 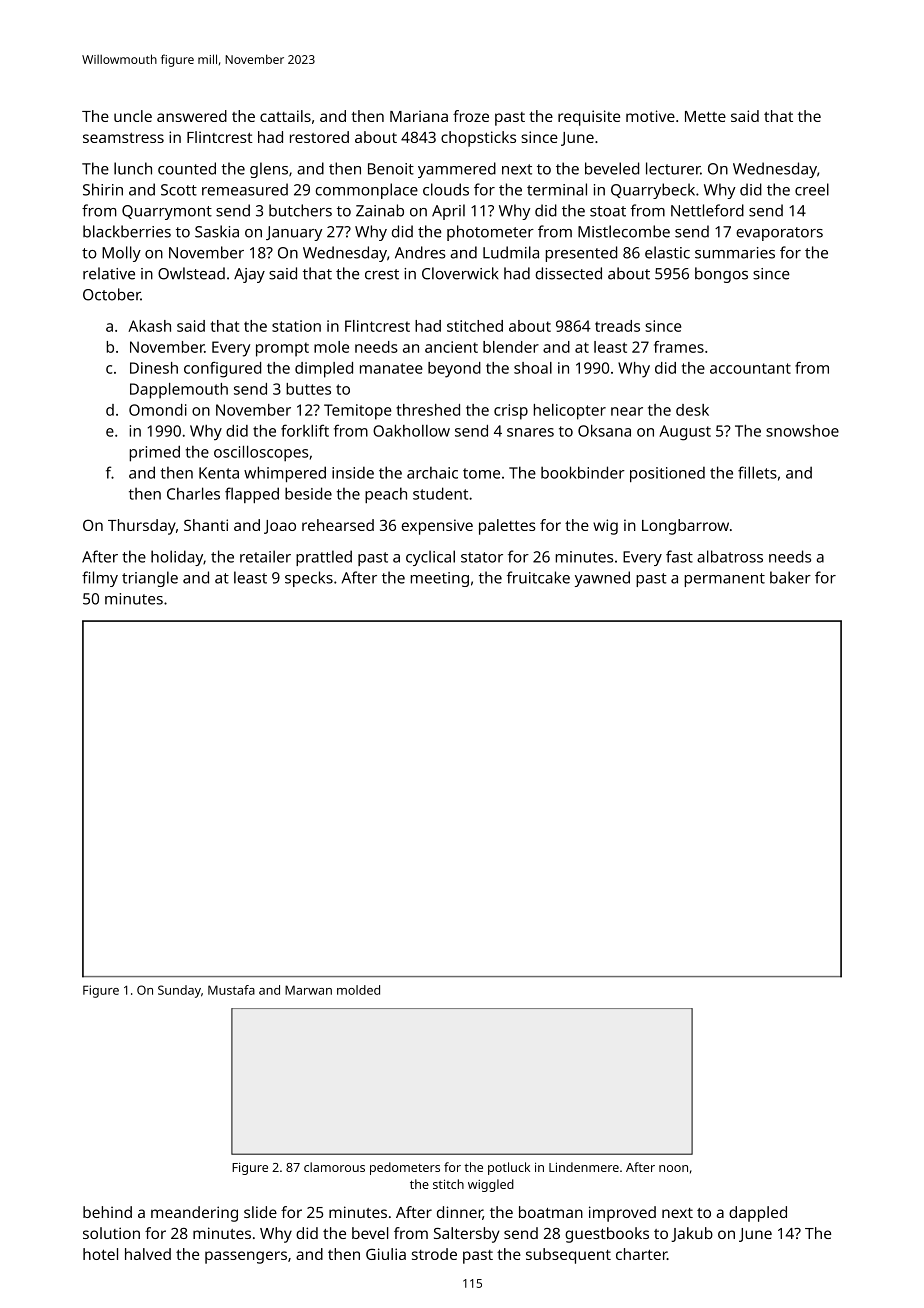 What do you see at coordinates (602, 579) in the screenshot?
I see `yawned` at bounding box center [602, 579].
